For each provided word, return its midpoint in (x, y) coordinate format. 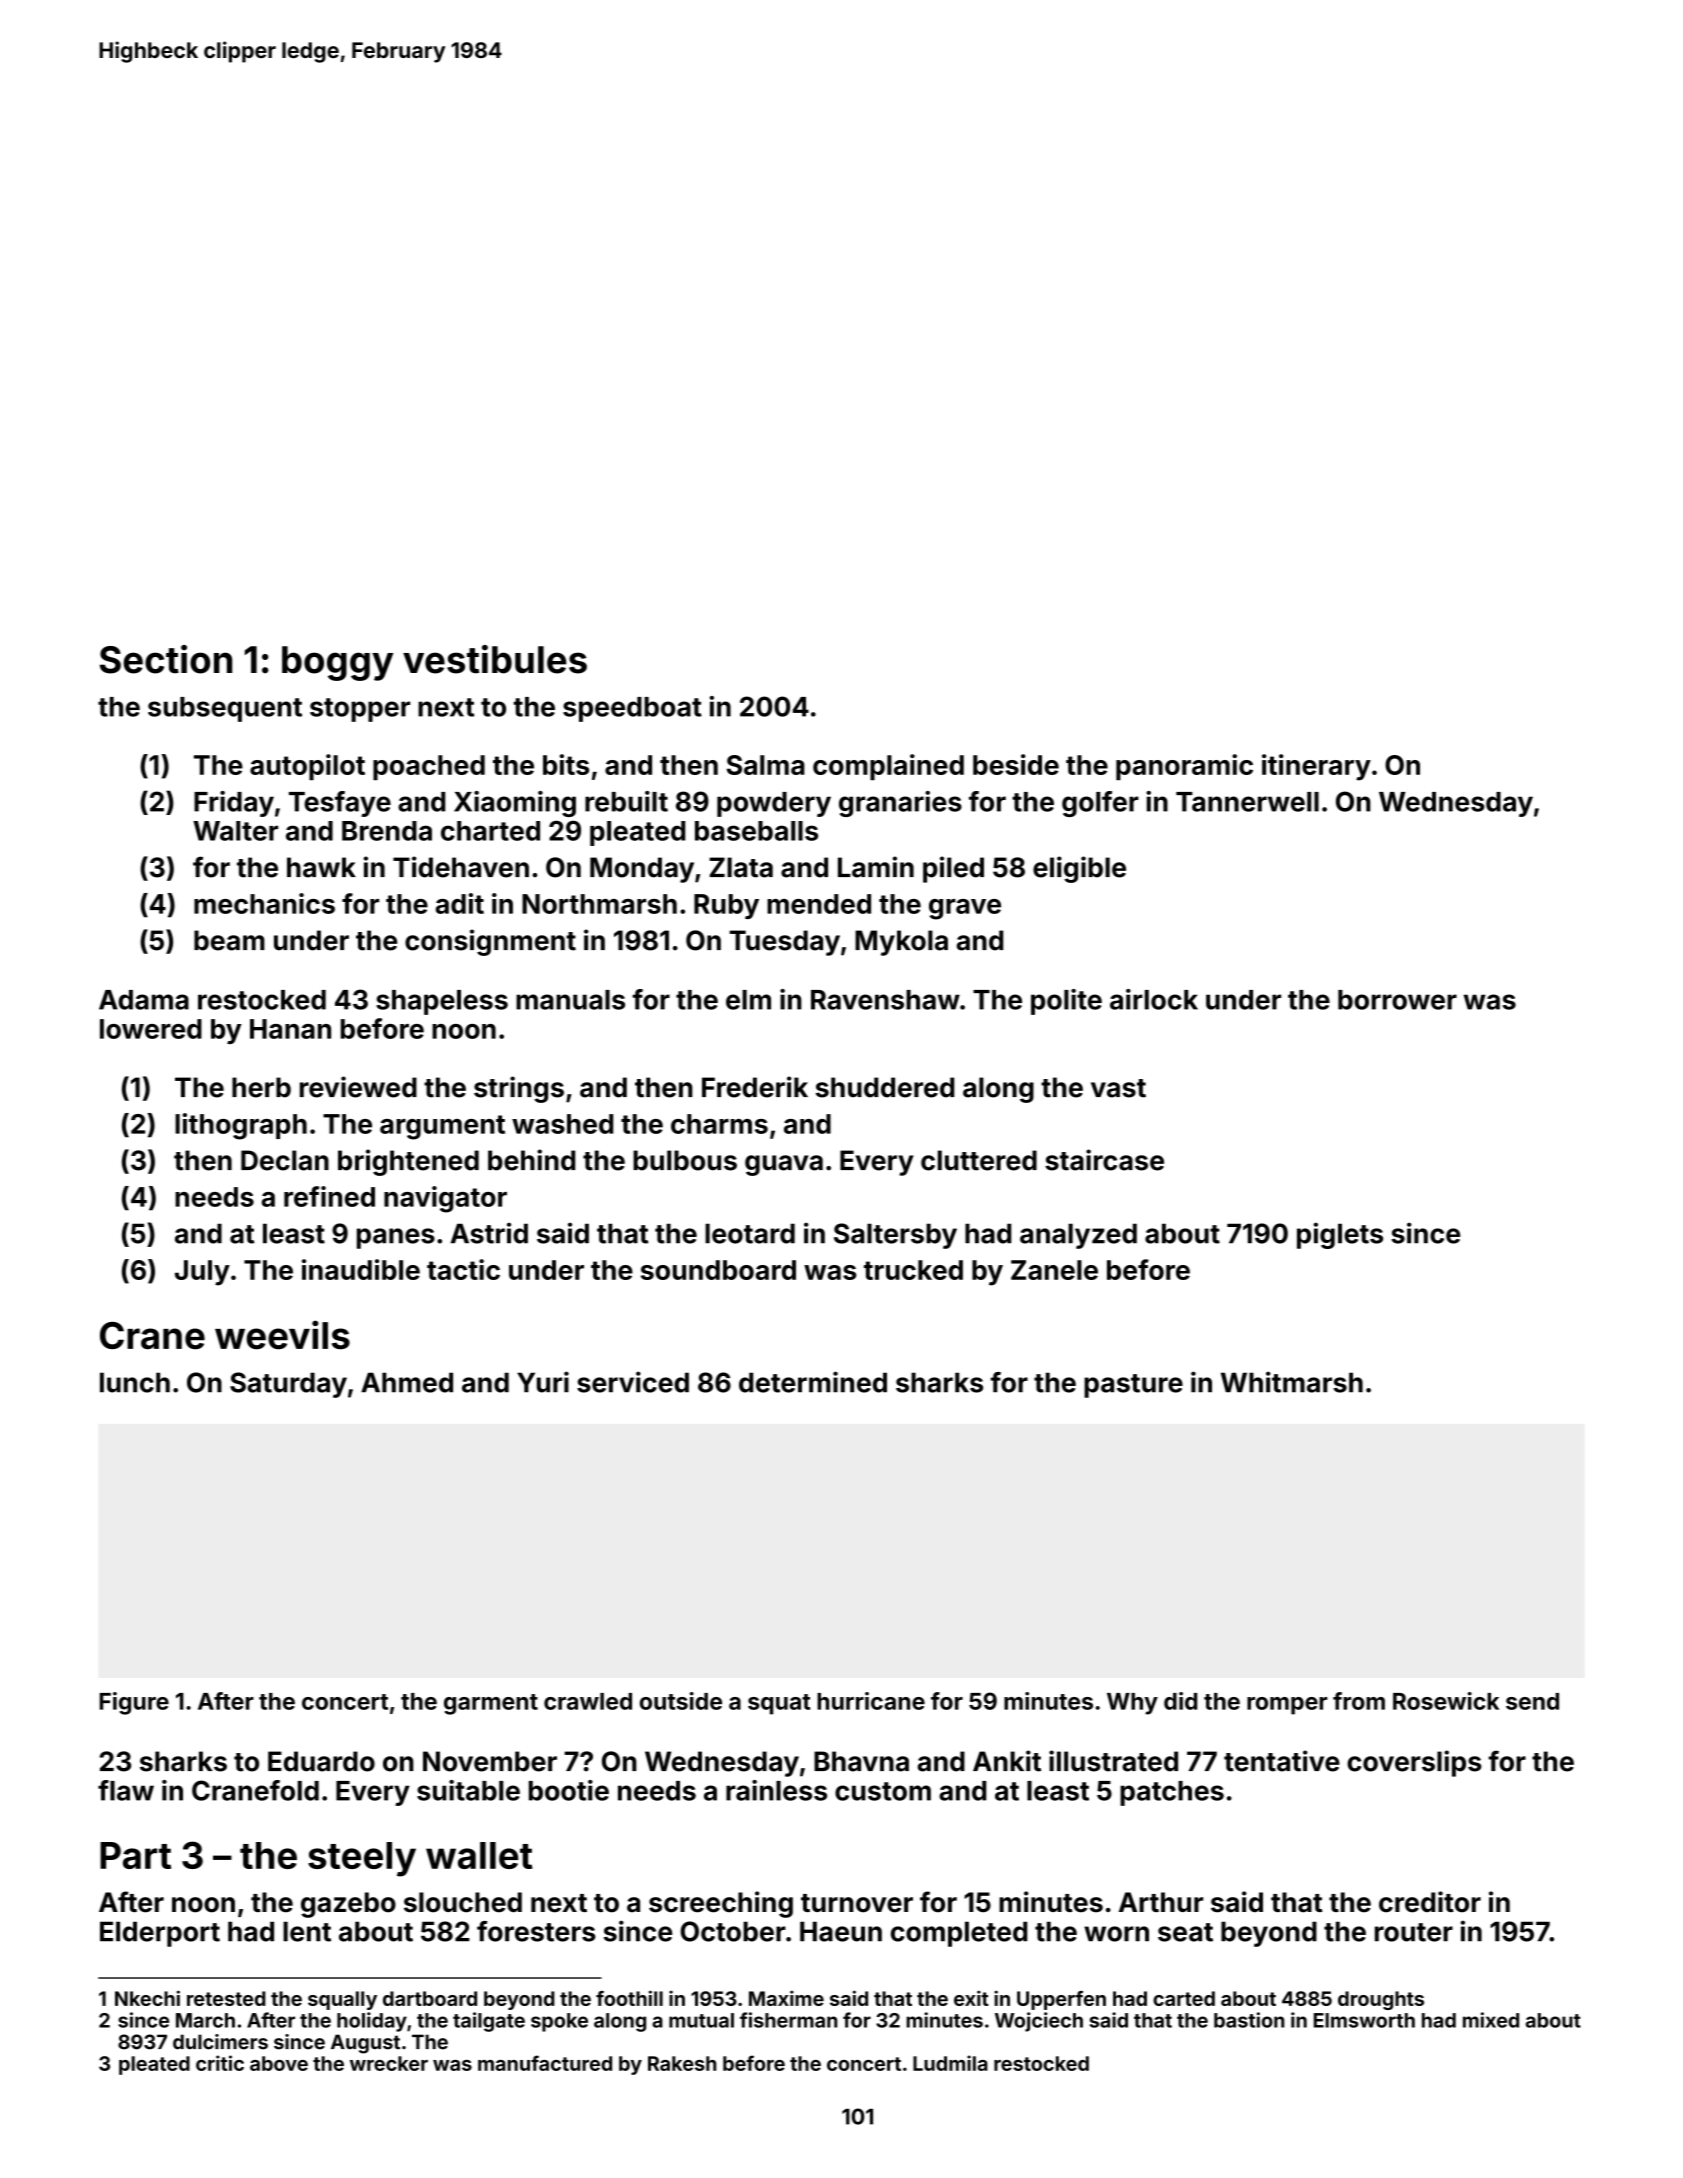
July (202, 1273)
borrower (1397, 1000)
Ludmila (950, 2063)
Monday (642, 870)
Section (166, 659)
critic (220, 2063)
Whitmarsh (1292, 1382)
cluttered (979, 1160)
